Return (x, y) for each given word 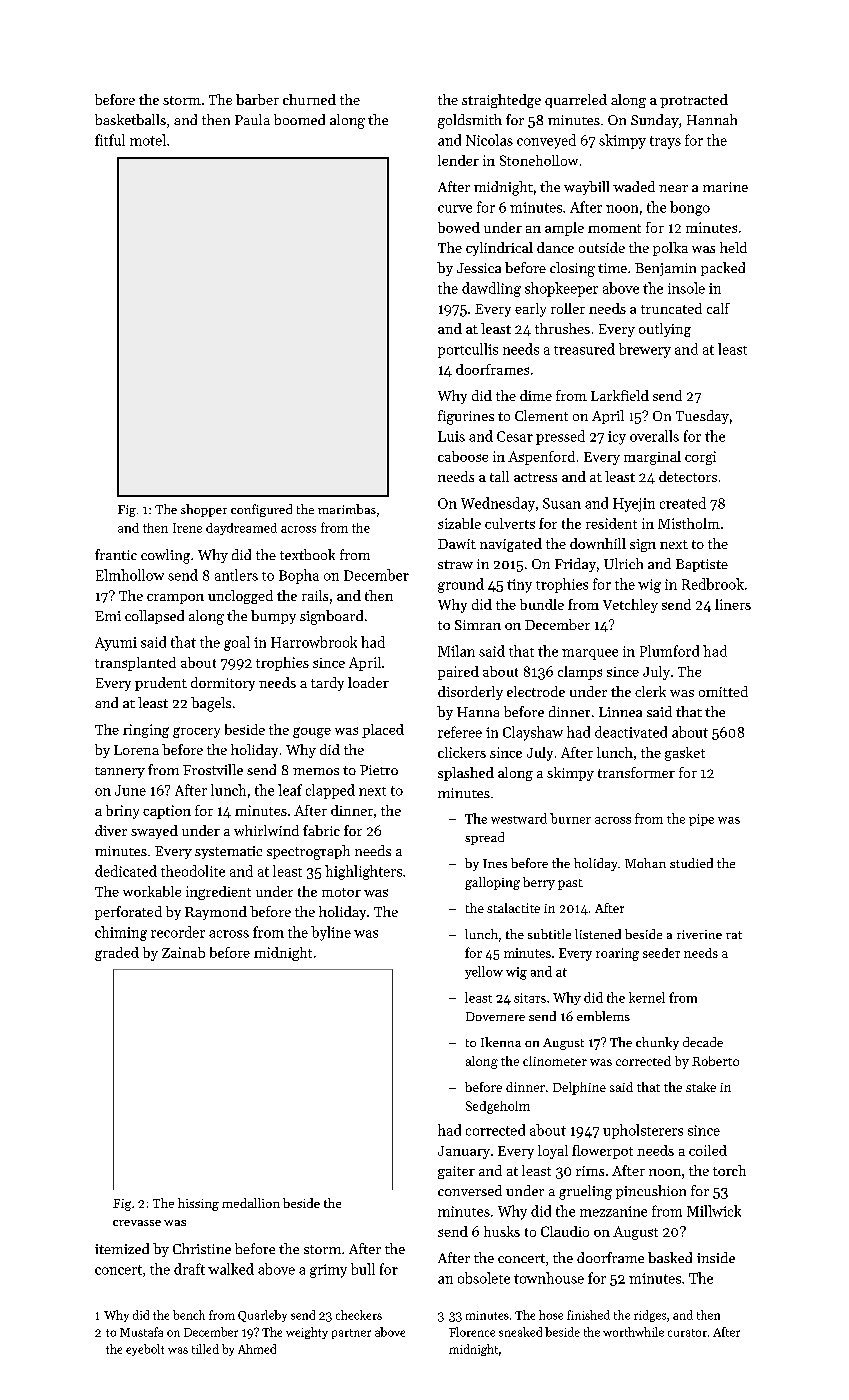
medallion (251, 1203)
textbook (307, 554)
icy (617, 438)
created (683, 503)
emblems (603, 1016)
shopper (204, 510)
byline (331, 933)
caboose (463, 456)
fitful (110, 140)
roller (568, 308)
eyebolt (145, 1350)
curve (455, 209)
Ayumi (116, 644)
